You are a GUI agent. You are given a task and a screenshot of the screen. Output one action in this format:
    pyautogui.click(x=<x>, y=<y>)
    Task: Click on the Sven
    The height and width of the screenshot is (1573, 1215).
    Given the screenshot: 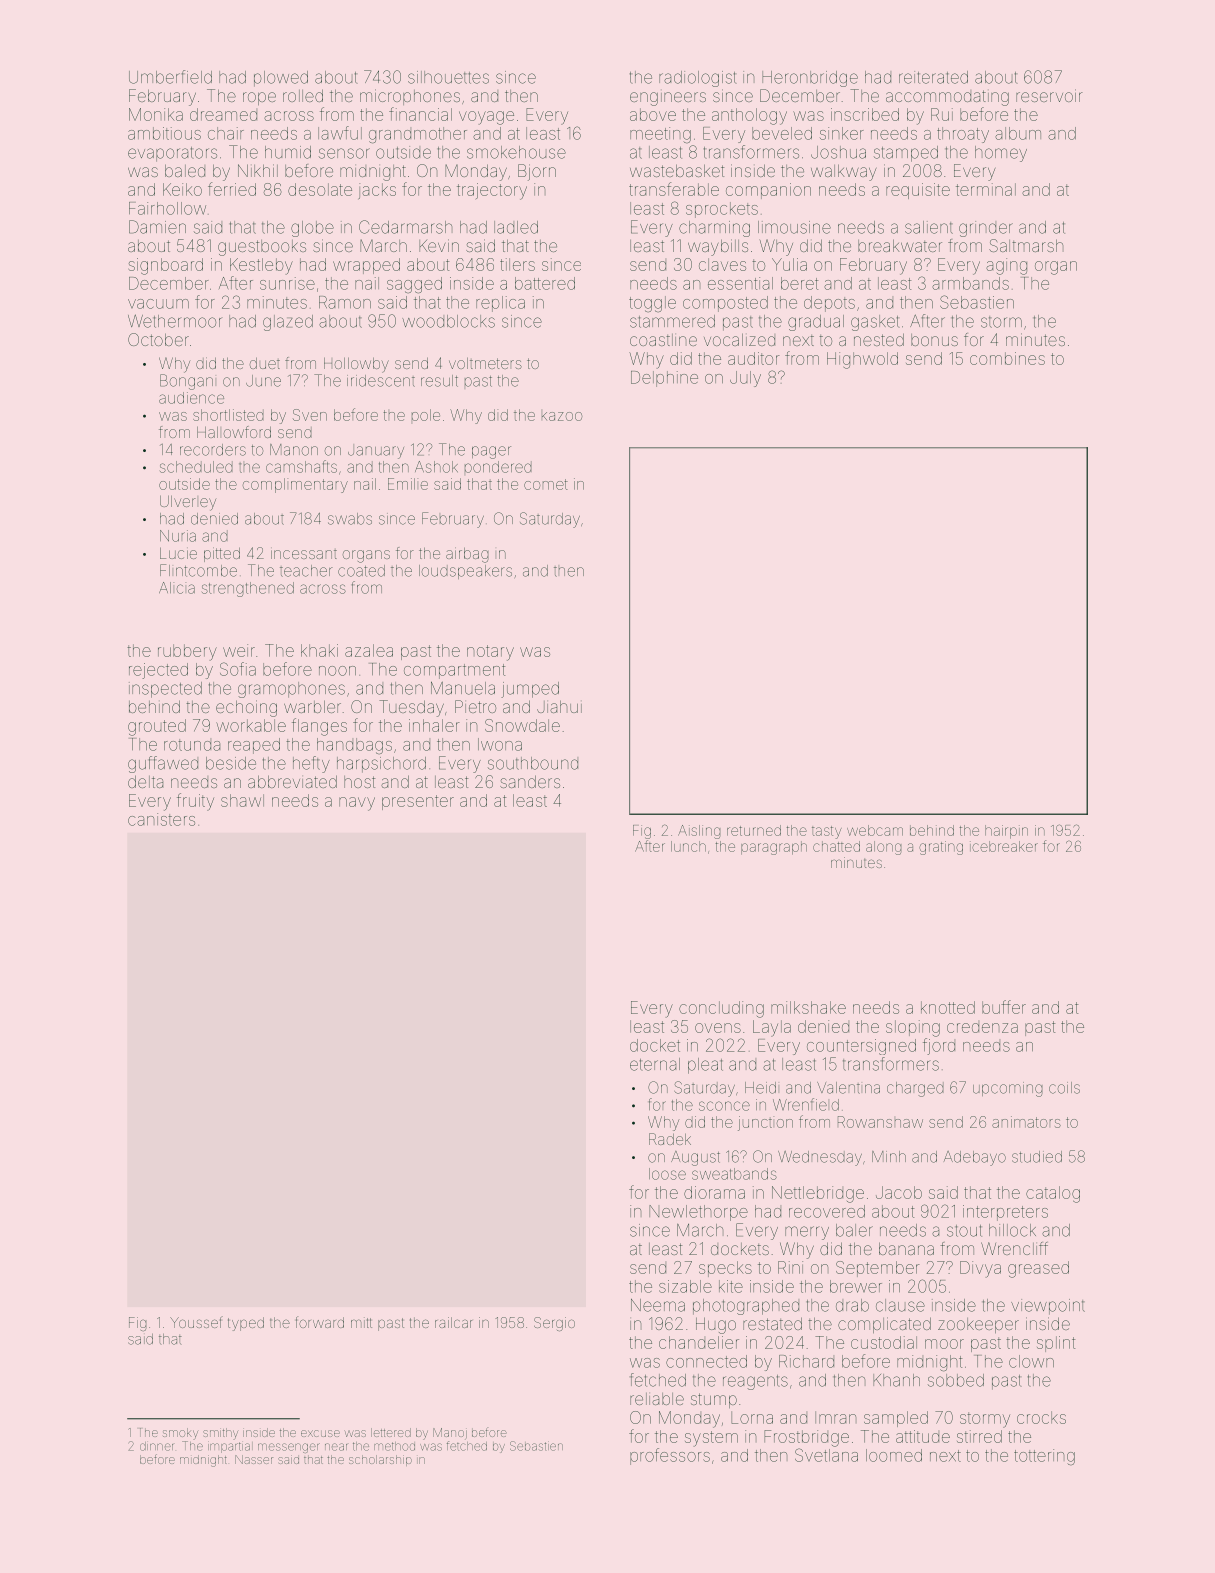 What is the action you would take?
    pyautogui.click(x=310, y=415)
